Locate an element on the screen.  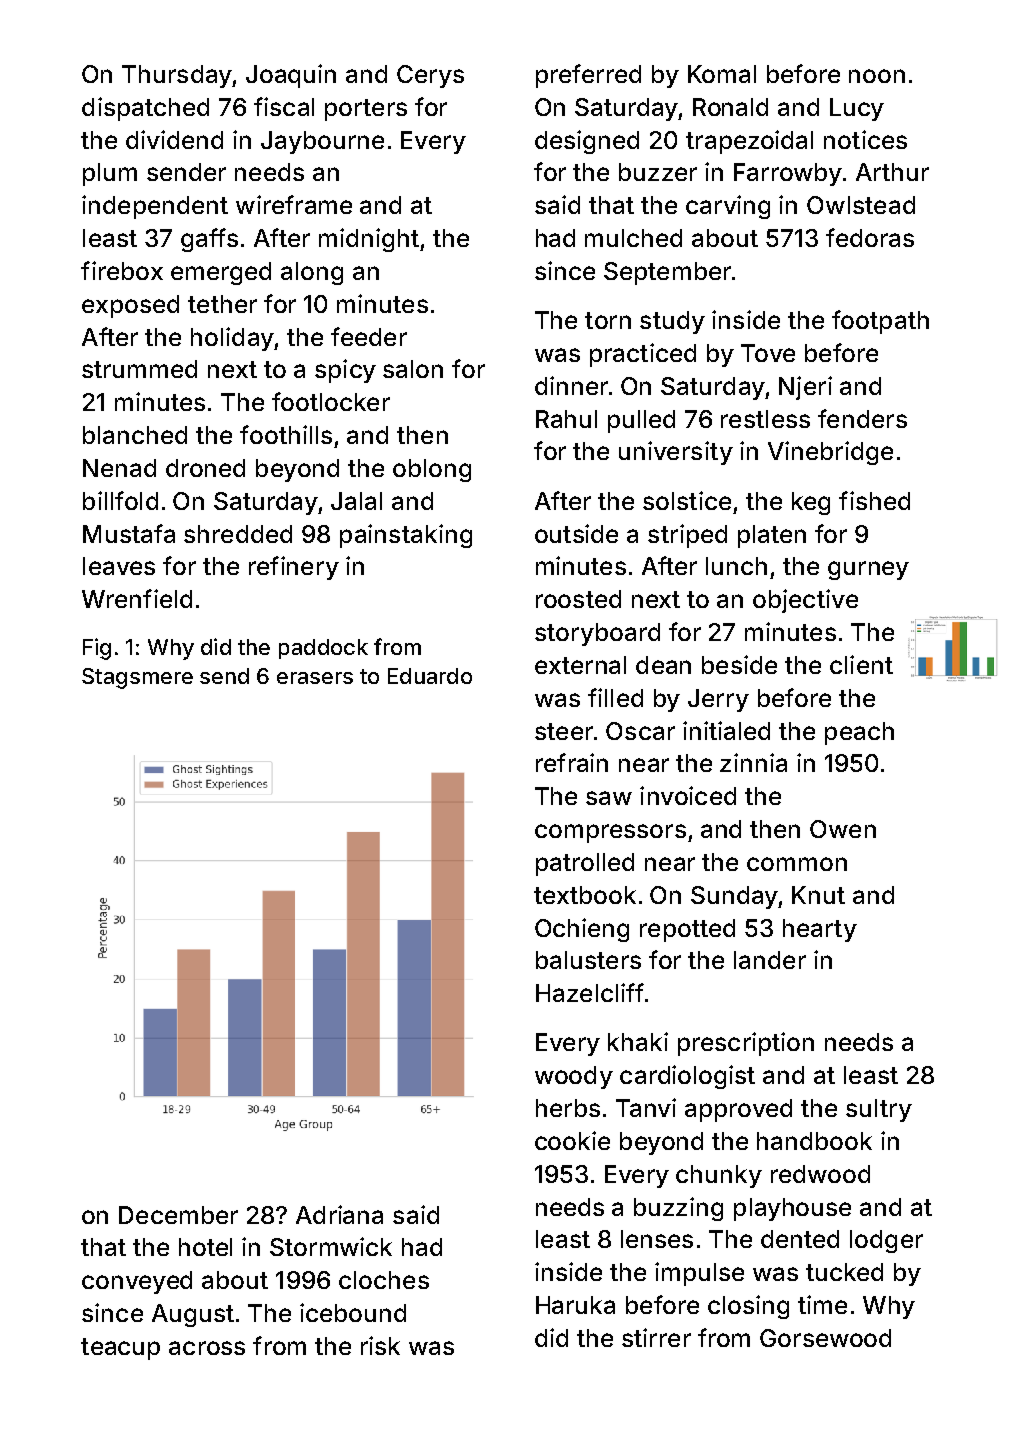
hotel is located at coordinates (205, 1247).
